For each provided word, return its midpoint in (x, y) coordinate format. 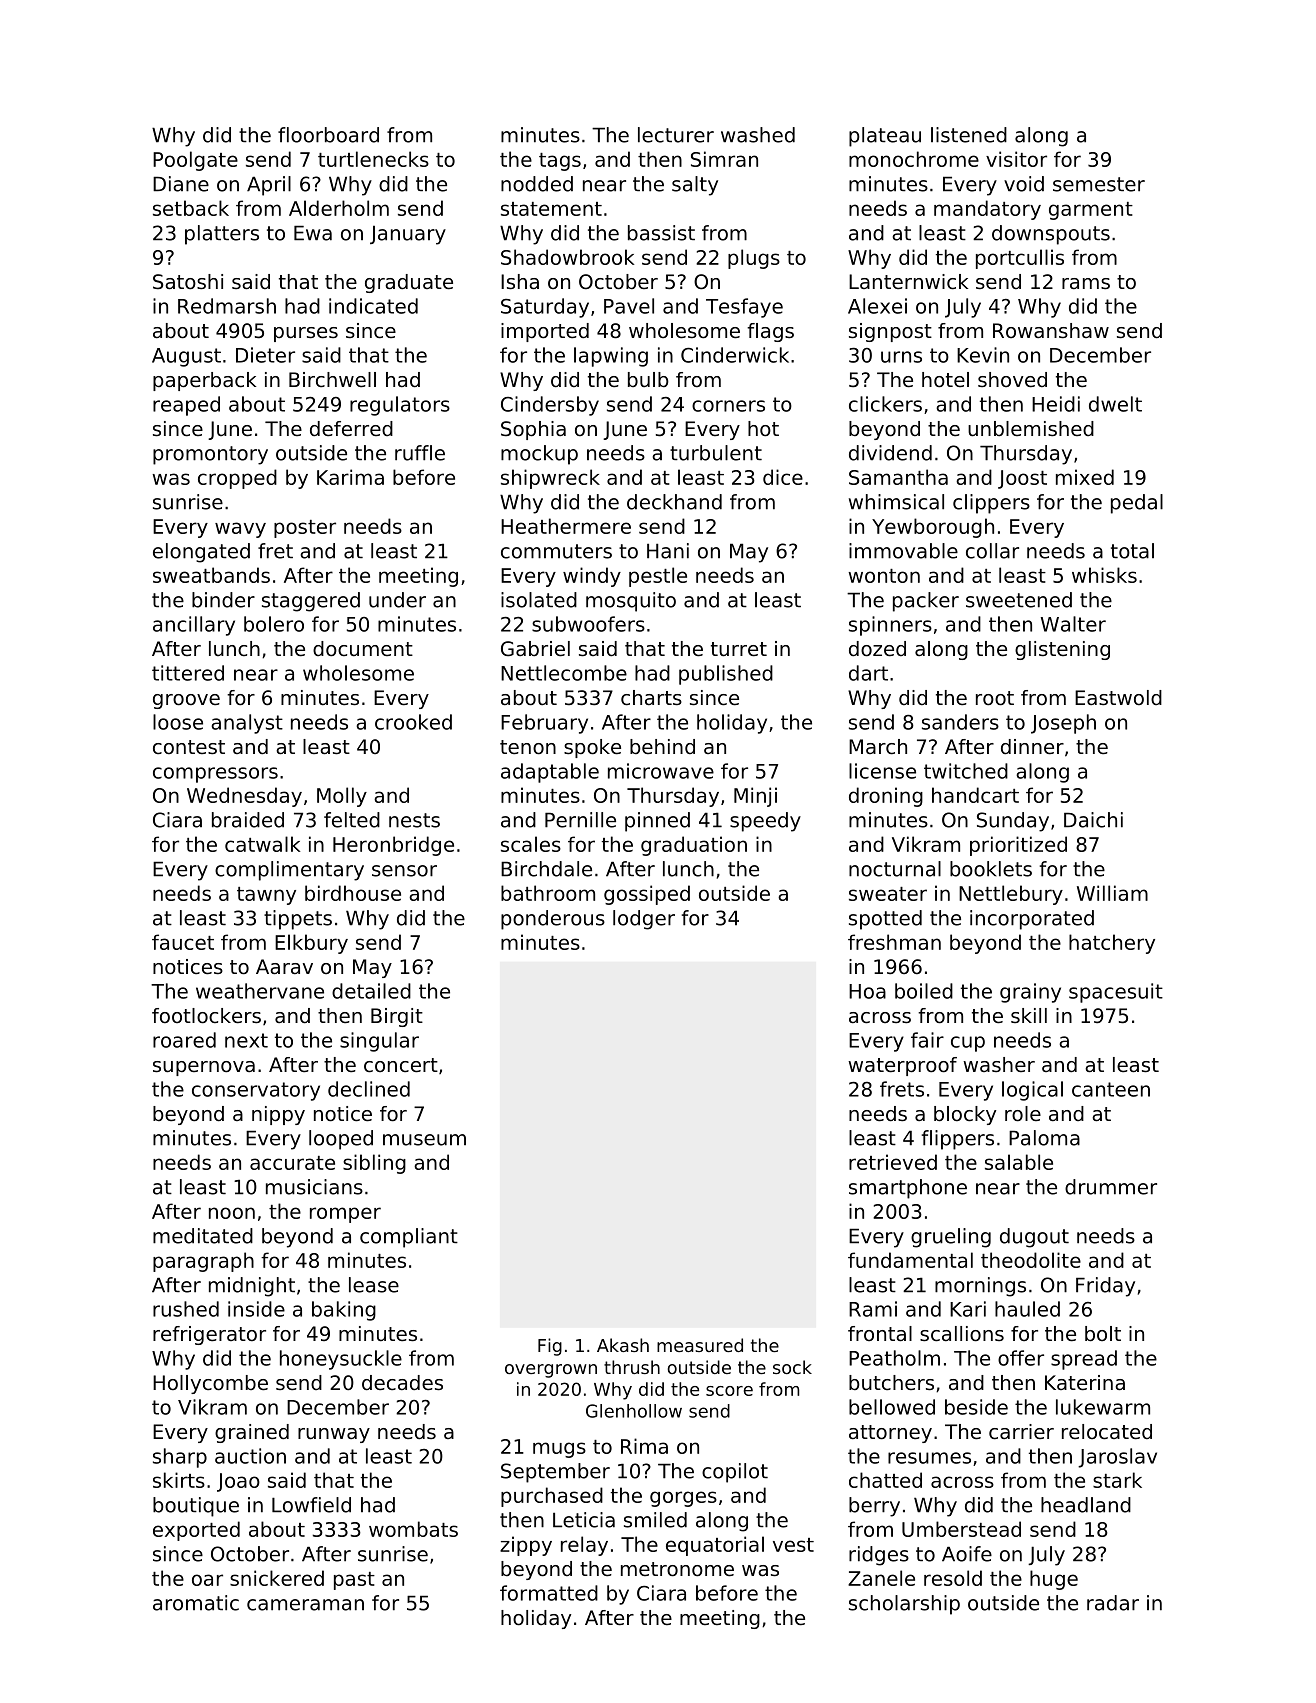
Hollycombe (210, 1384)
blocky (965, 1115)
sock (792, 1367)
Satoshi (188, 282)
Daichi (1093, 820)
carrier (1021, 1432)
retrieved (893, 1162)
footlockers (206, 1016)
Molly (342, 797)
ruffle (420, 453)
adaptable (550, 773)
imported (545, 332)
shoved (1012, 380)
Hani (668, 551)
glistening (1062, 650)
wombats (413, 1529)
